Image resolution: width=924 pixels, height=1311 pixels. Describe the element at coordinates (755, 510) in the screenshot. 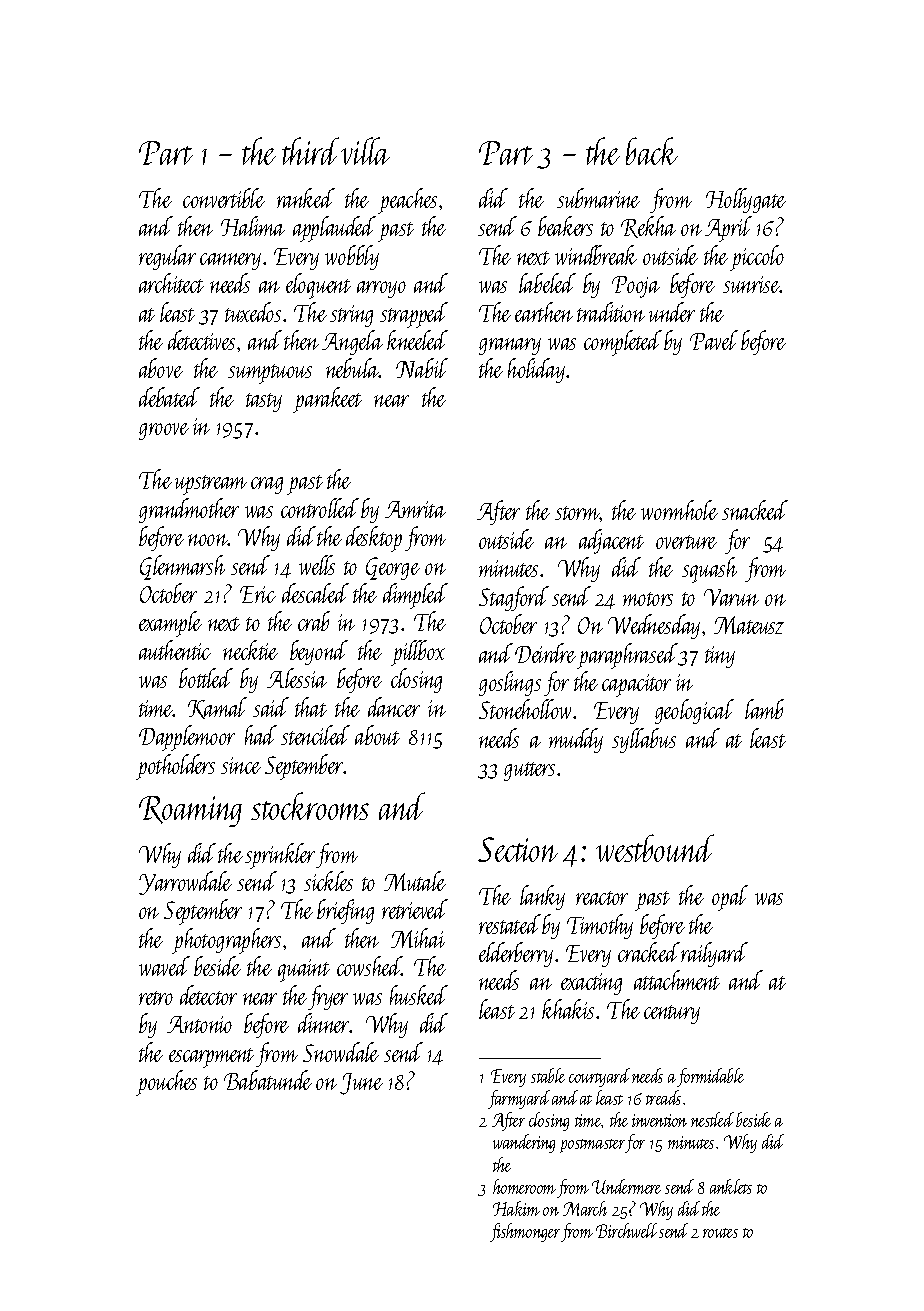

I see `snacked` at that location.
